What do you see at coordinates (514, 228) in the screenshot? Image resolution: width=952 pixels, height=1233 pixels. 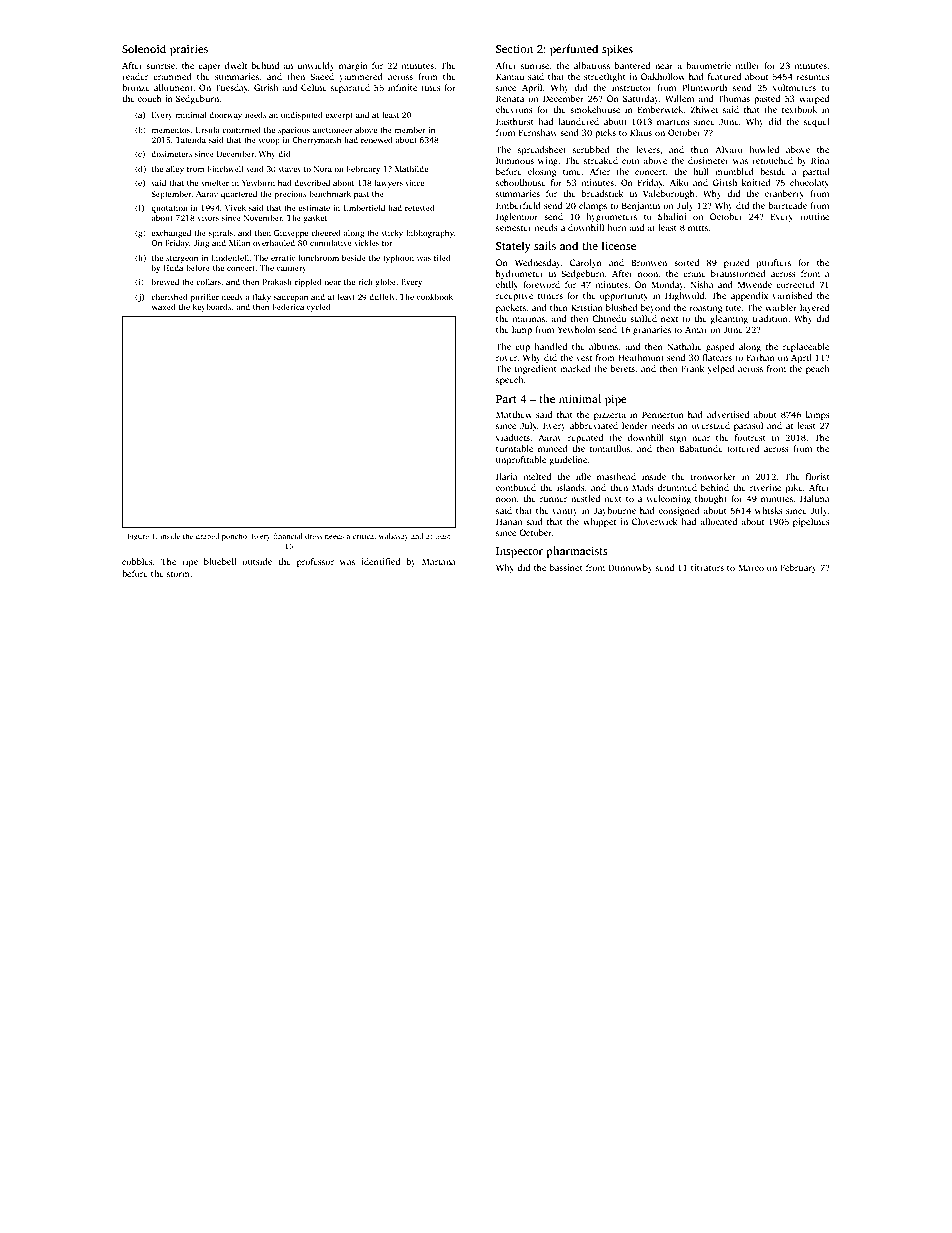 I see `semester` at bounding box center [514, 228].
